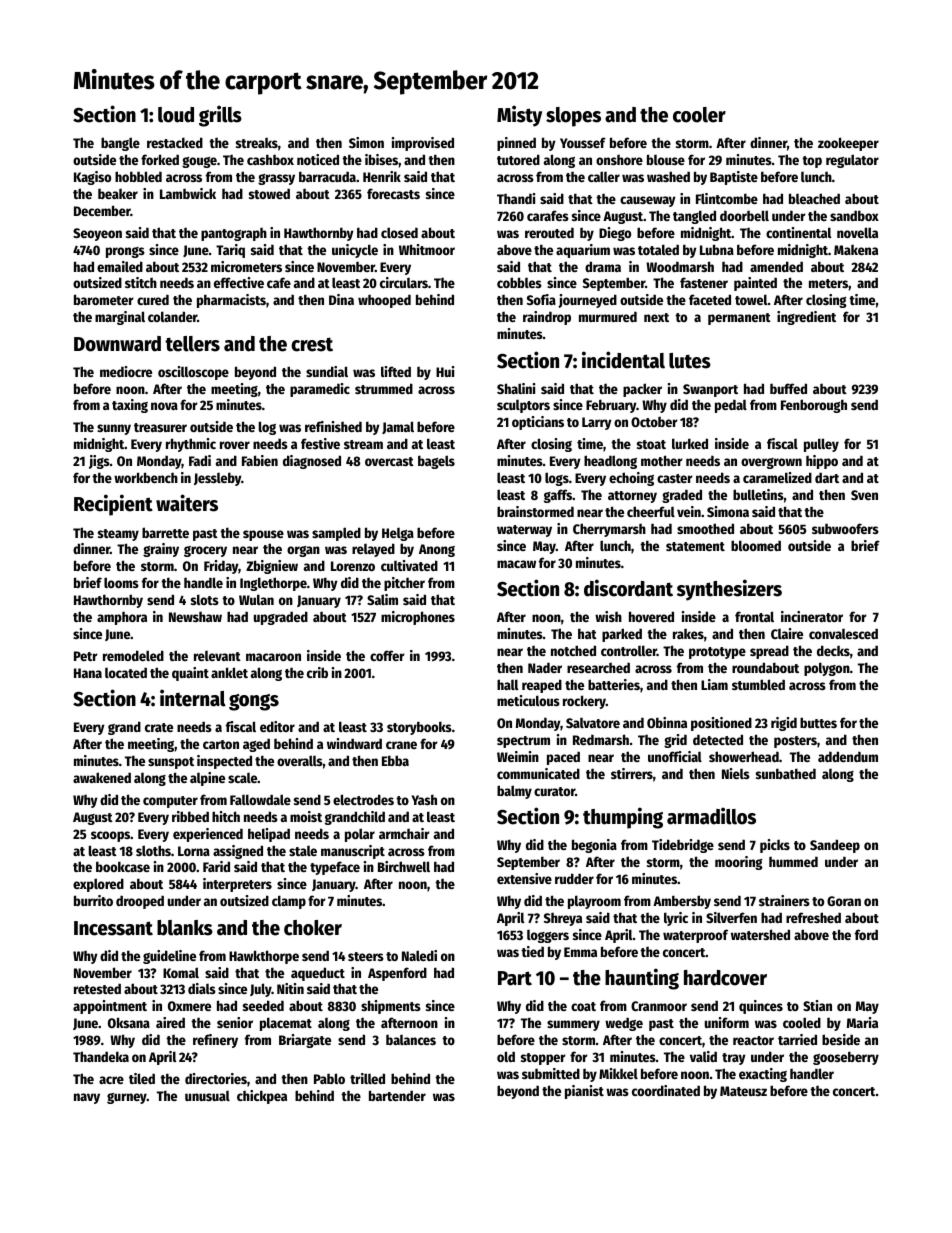 The height and width of the screenshot is (1233, 952). I want to click on polygon, so click(827, 669).
